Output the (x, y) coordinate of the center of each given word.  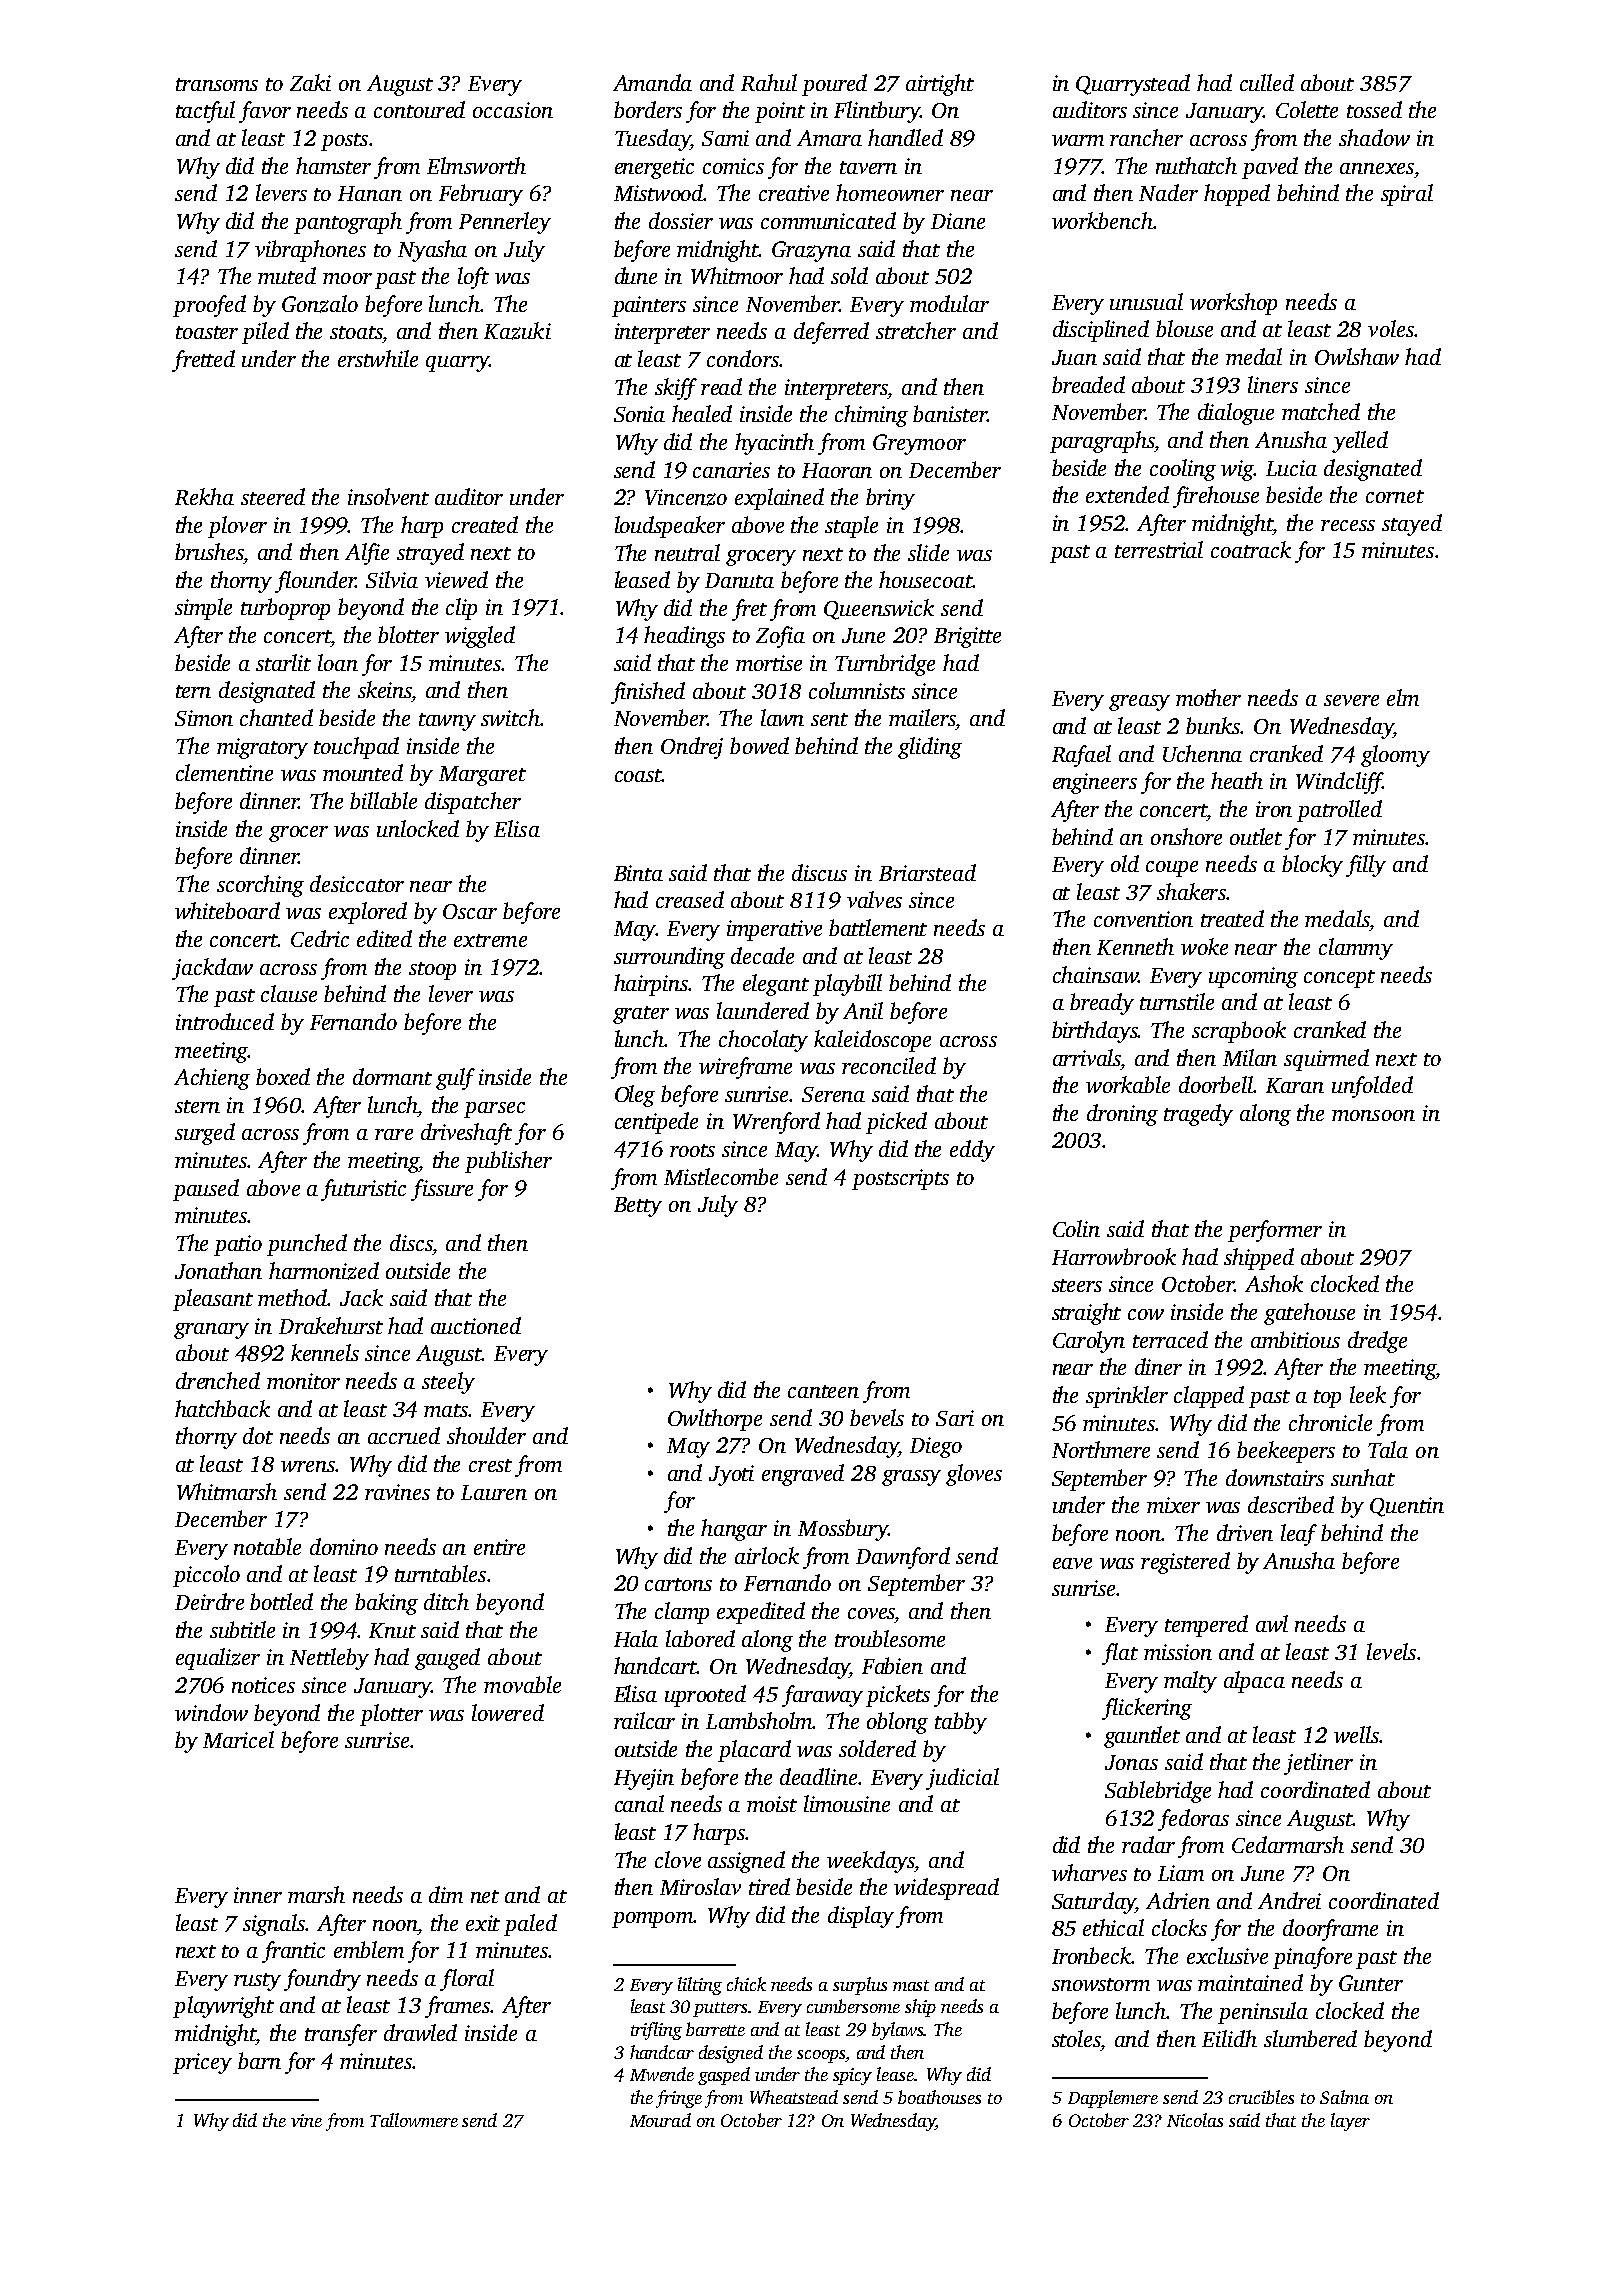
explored (368, 913)
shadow (1374, 137)
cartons (678, 1584)
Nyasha (432, 251)
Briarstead (927, 872)
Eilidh (1229, 2038)
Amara (829, 138)
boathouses (939, 2097)
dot (258, 1435)
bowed (759, 745)
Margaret (482, 776)
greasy (1139, 703)
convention (1143, 919)
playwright (223, 2007)
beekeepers (1286, 1452)
